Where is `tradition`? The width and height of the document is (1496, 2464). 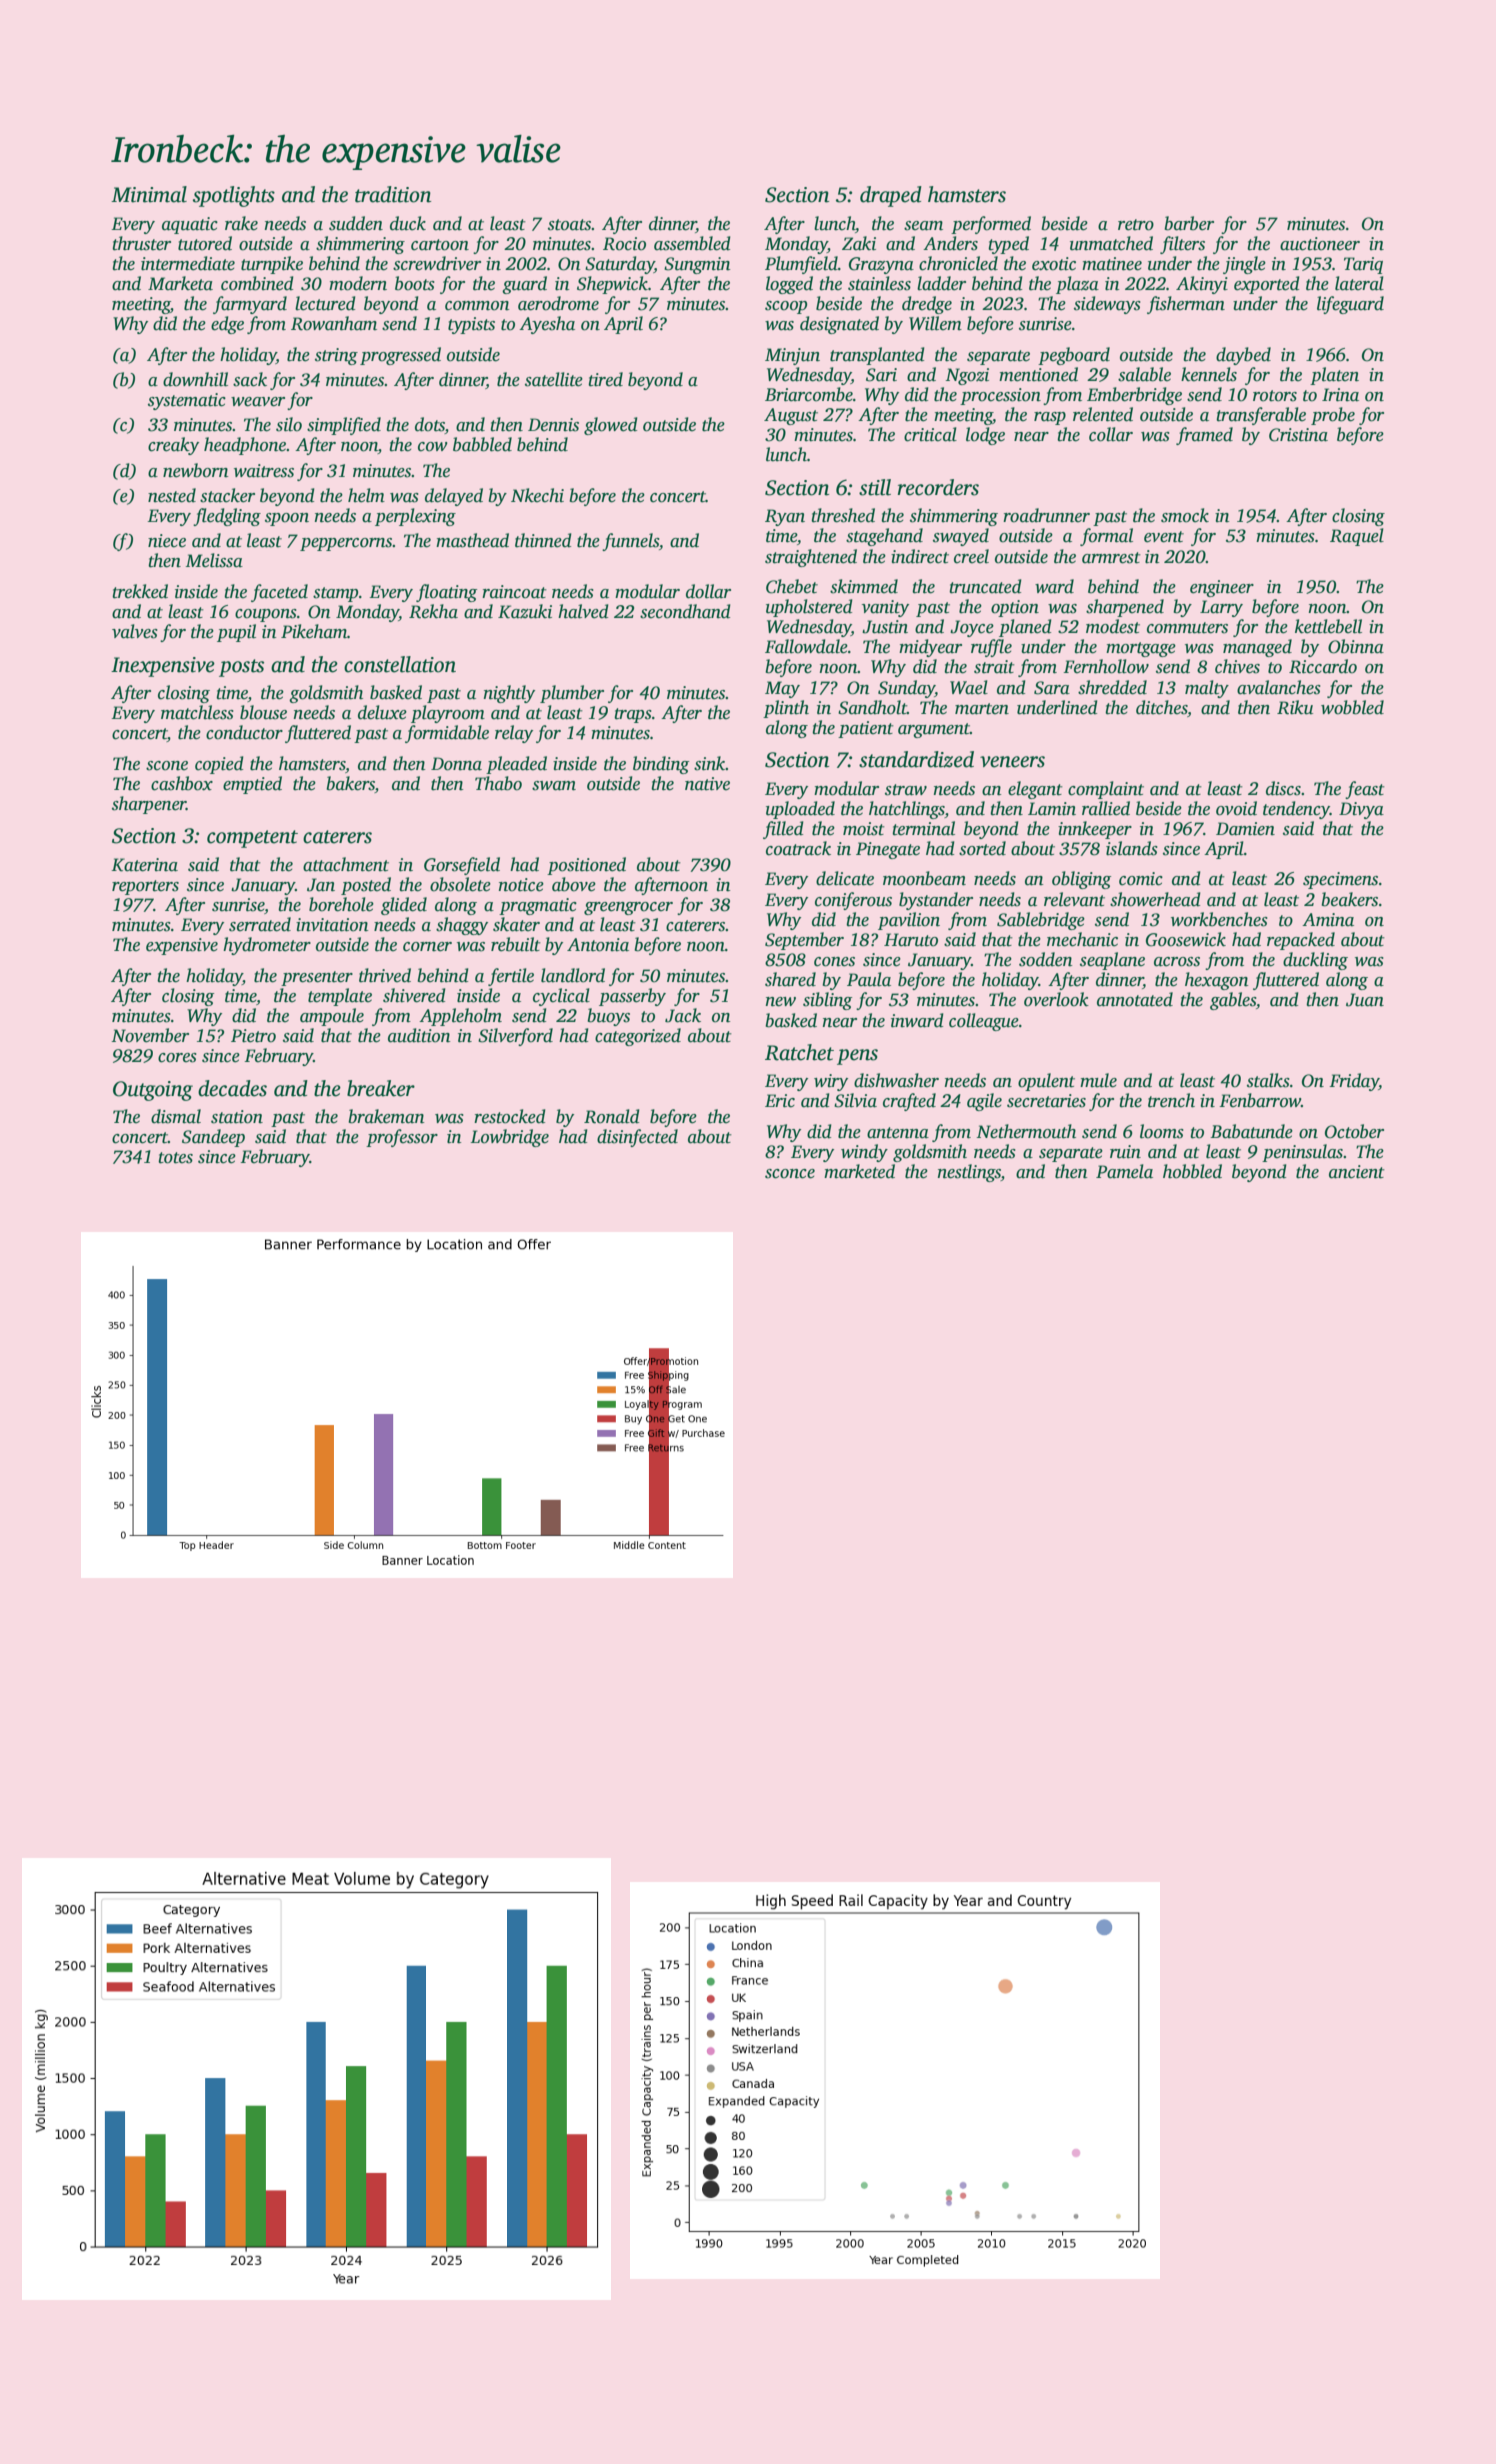
tradition is located at coordinates (393, 194).
